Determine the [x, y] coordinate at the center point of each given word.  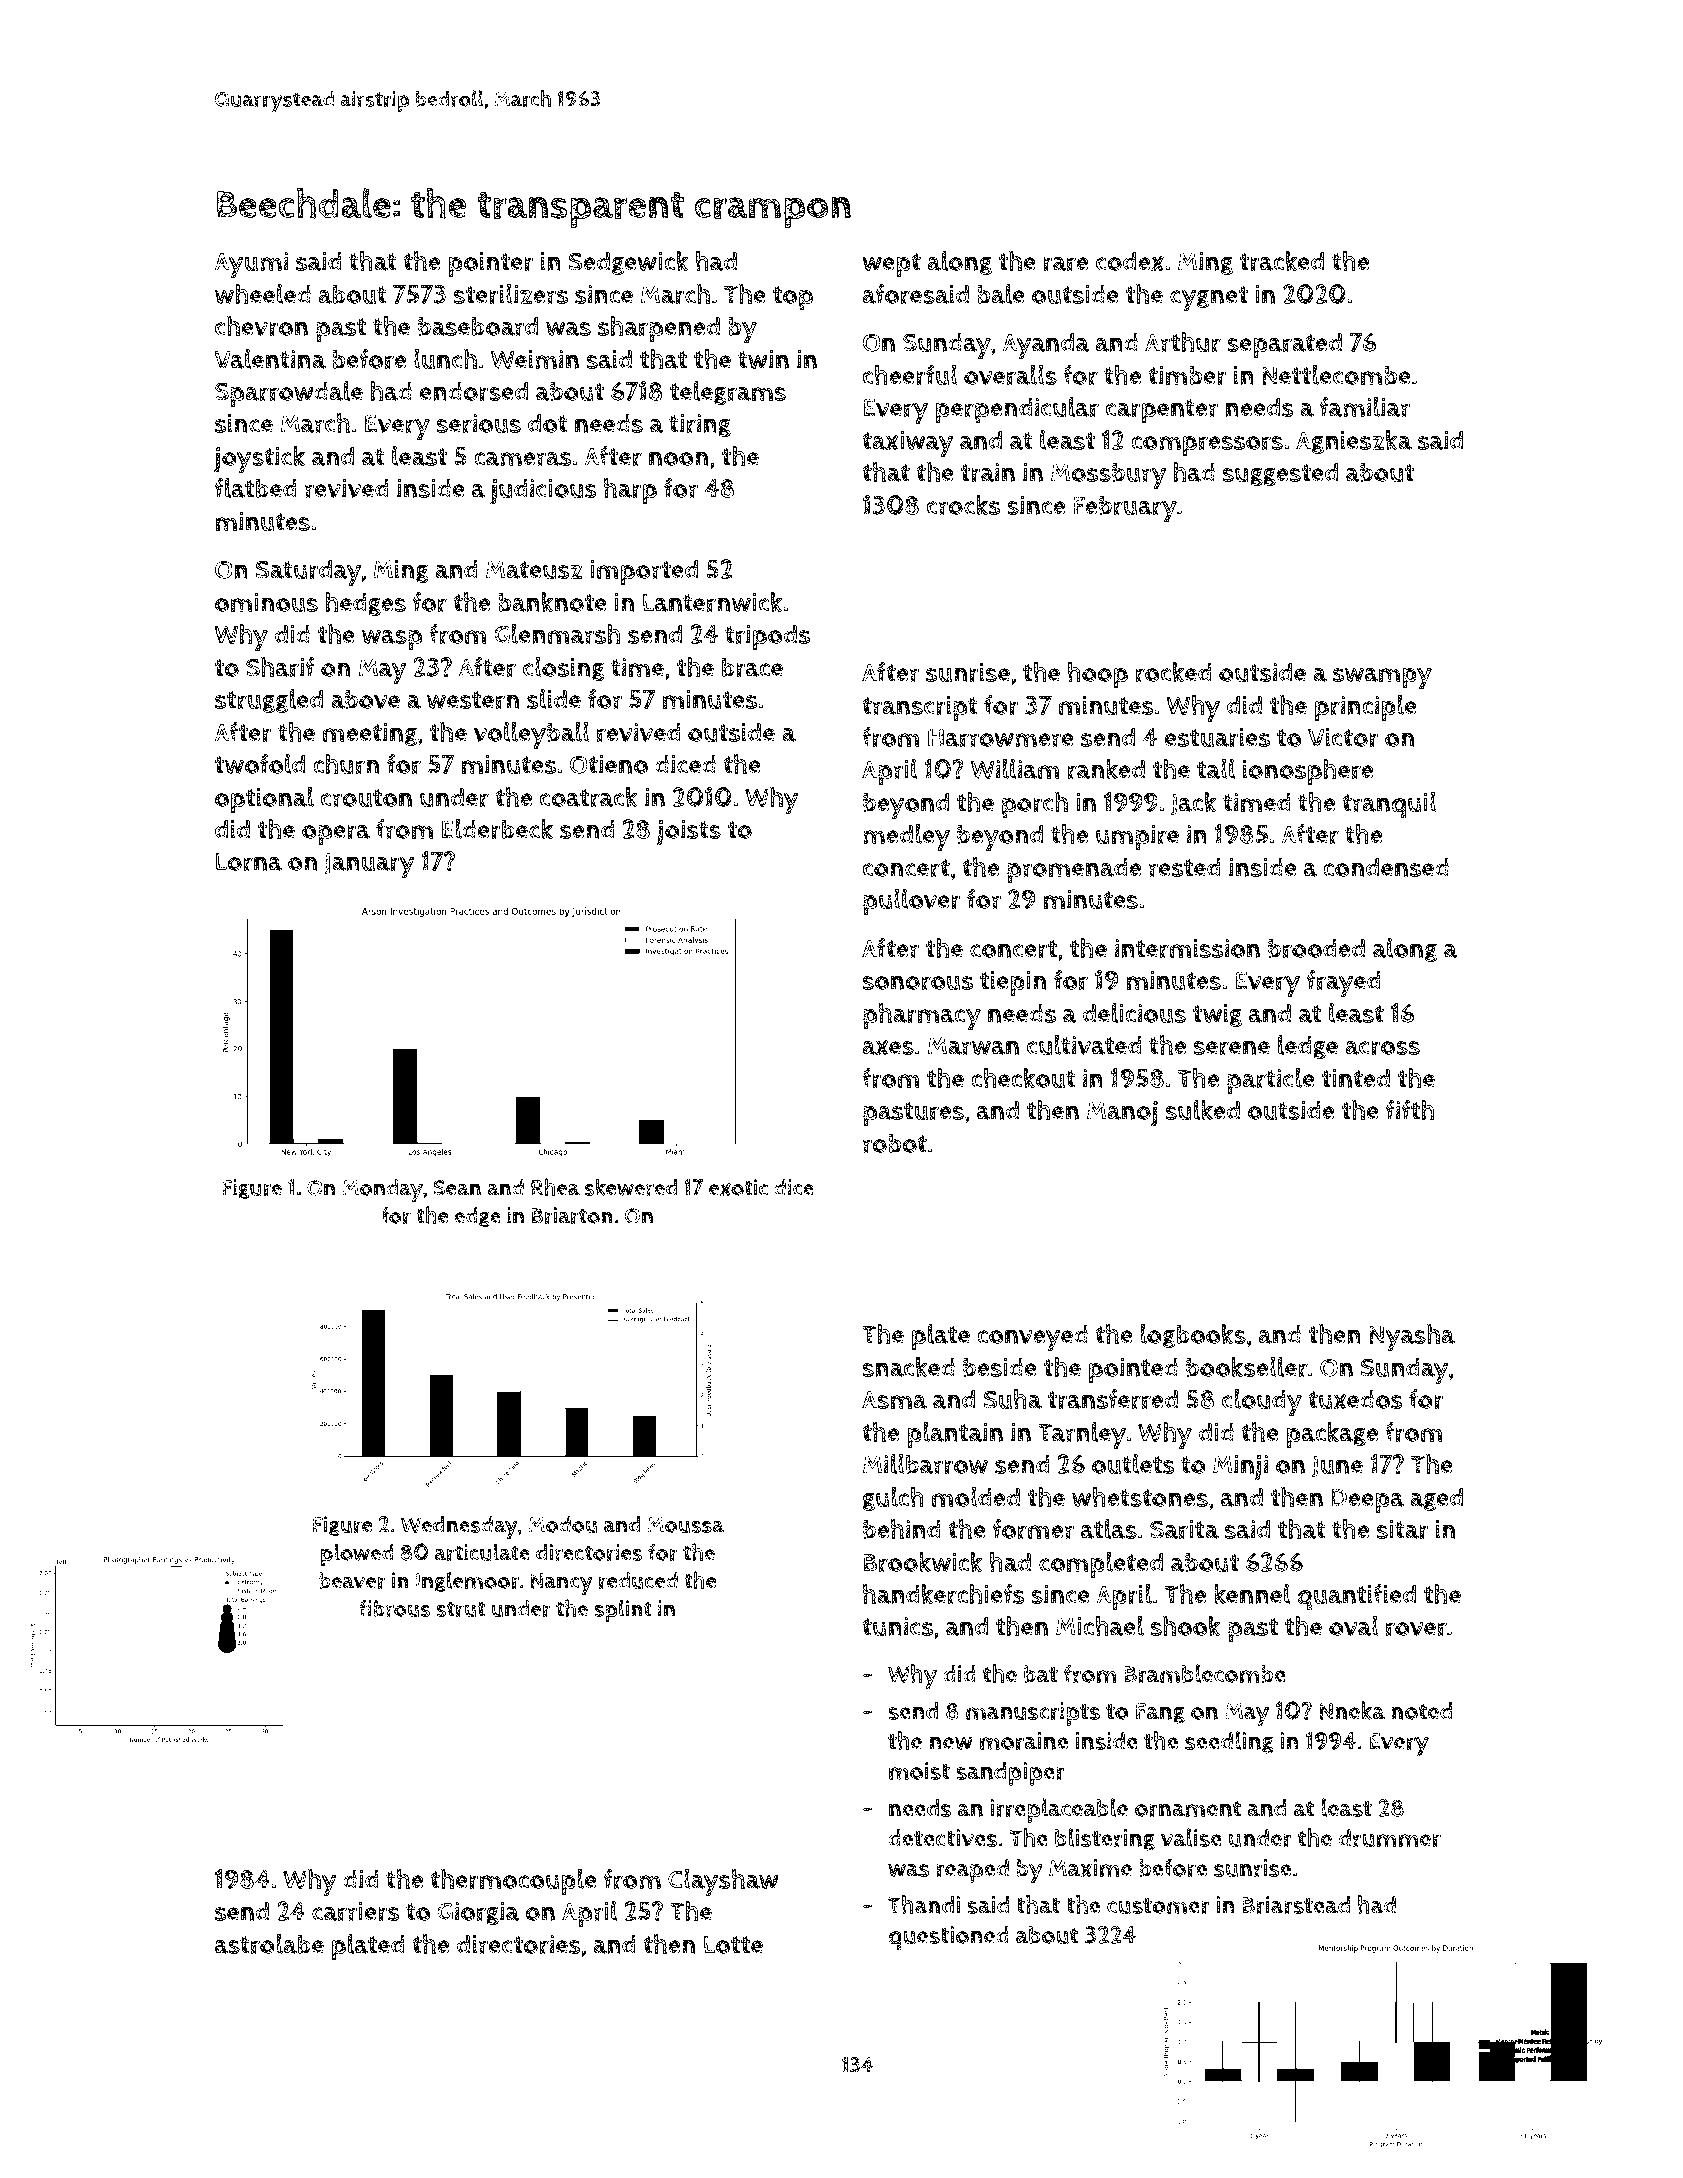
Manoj [1122, 1114]
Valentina [270, 359]
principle [1366, 708]
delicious [1134, 1013]
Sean [457, 1188]
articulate [482, 1552]
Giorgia [479, 1913]
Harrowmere [1001, 738]
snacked [909, 1367]
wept [891, 265]
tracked [1282, 261]
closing [564, 669]
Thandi [924, 1904]
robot [895, 1144]
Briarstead [1296, 1905]
